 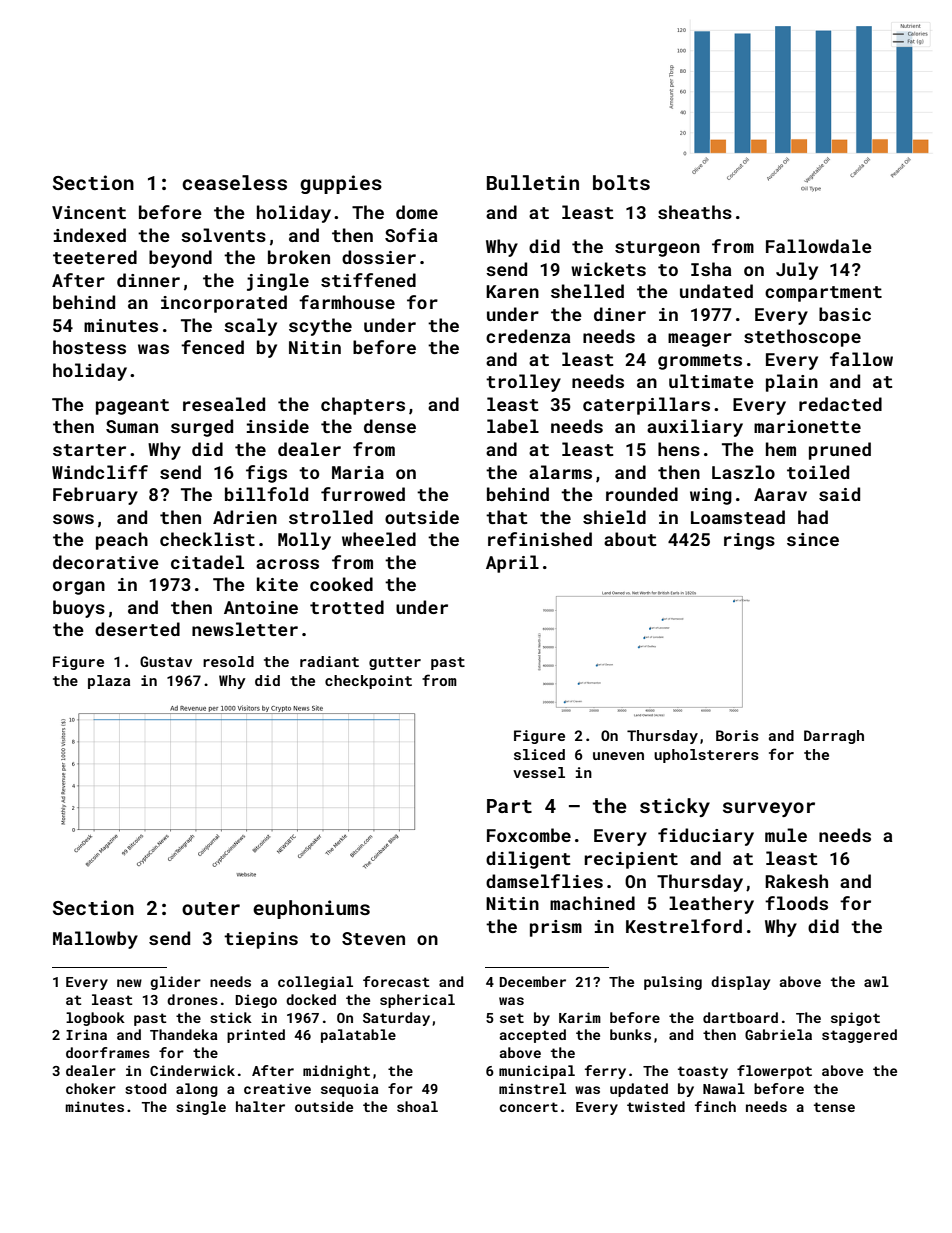 What do you see at coordinates (109, 682) in the screenshot?
I see `plaza` at bounding box center [109, 682].
